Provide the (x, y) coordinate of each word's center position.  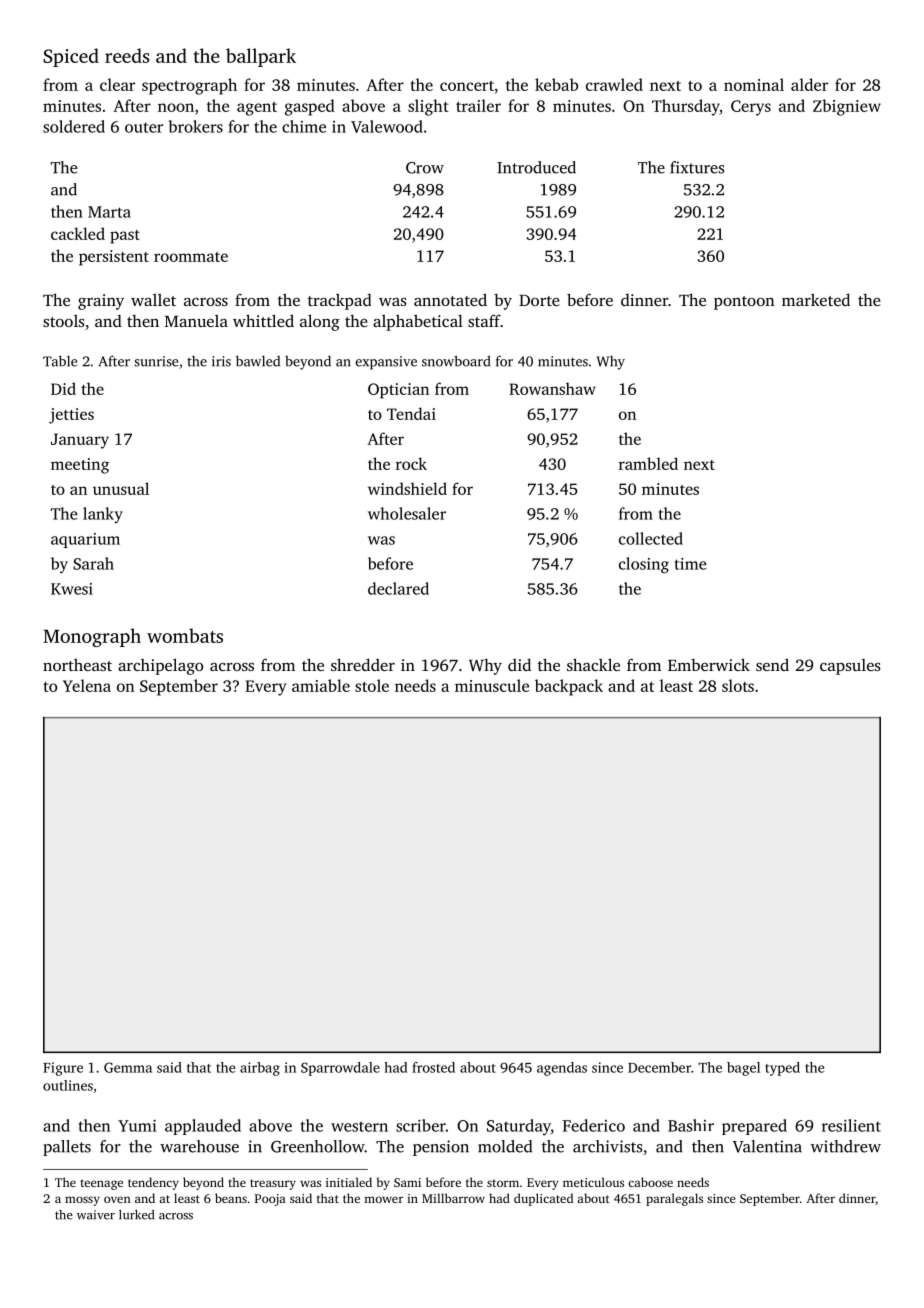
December (659, 1067)
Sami (407, 1182)
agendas (562, 1069)
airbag (260, 1069)
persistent (114, 258)
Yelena (87, 685)
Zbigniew (847, 107)
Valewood (387, 126)
